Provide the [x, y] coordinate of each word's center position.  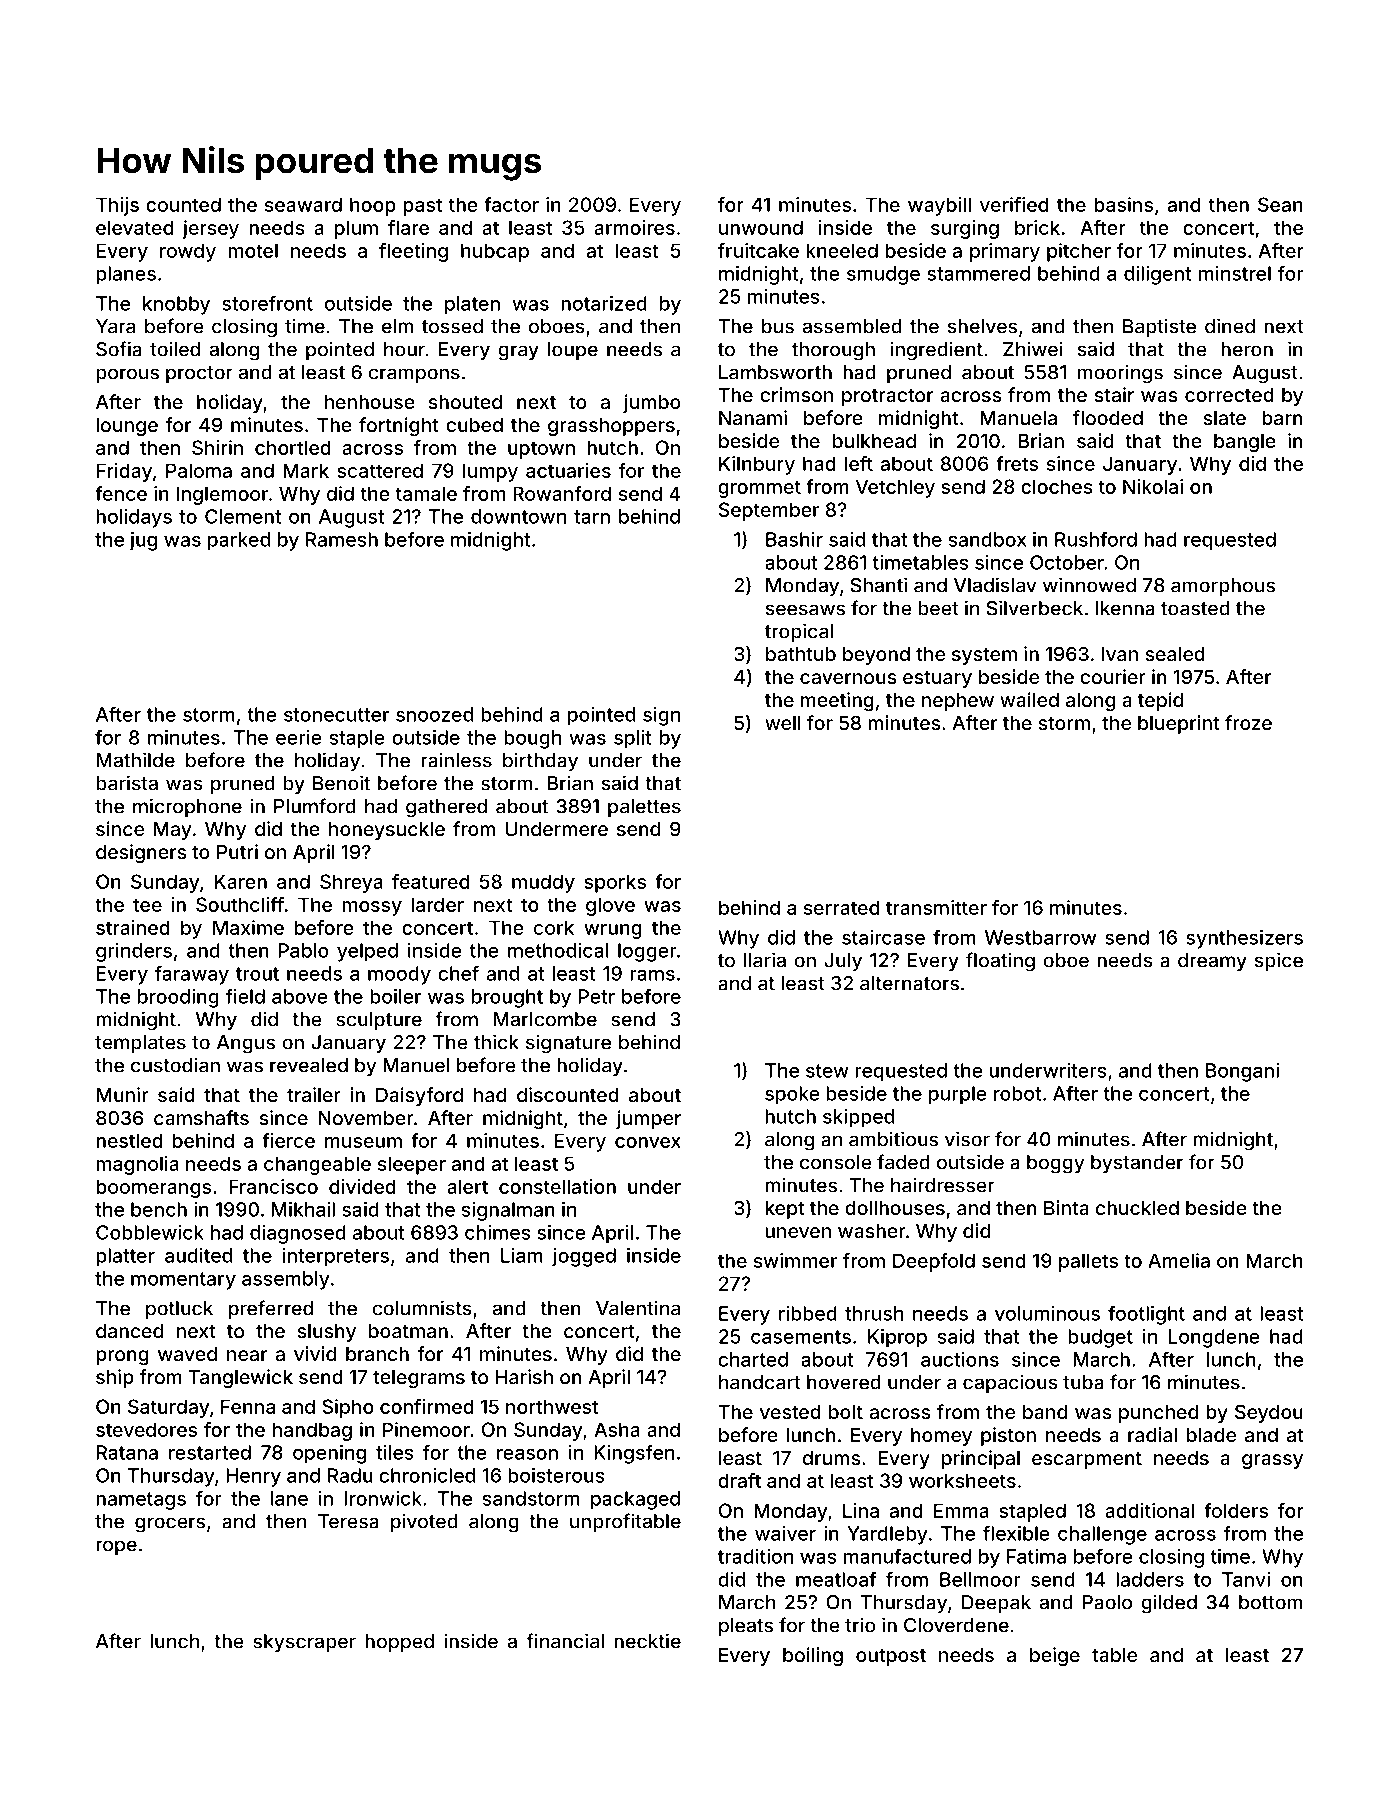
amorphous [1223, 587]
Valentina [638, 1308]
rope [116, 1547]
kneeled [842, 250]
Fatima [1036, 1556]
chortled [293, 447]
